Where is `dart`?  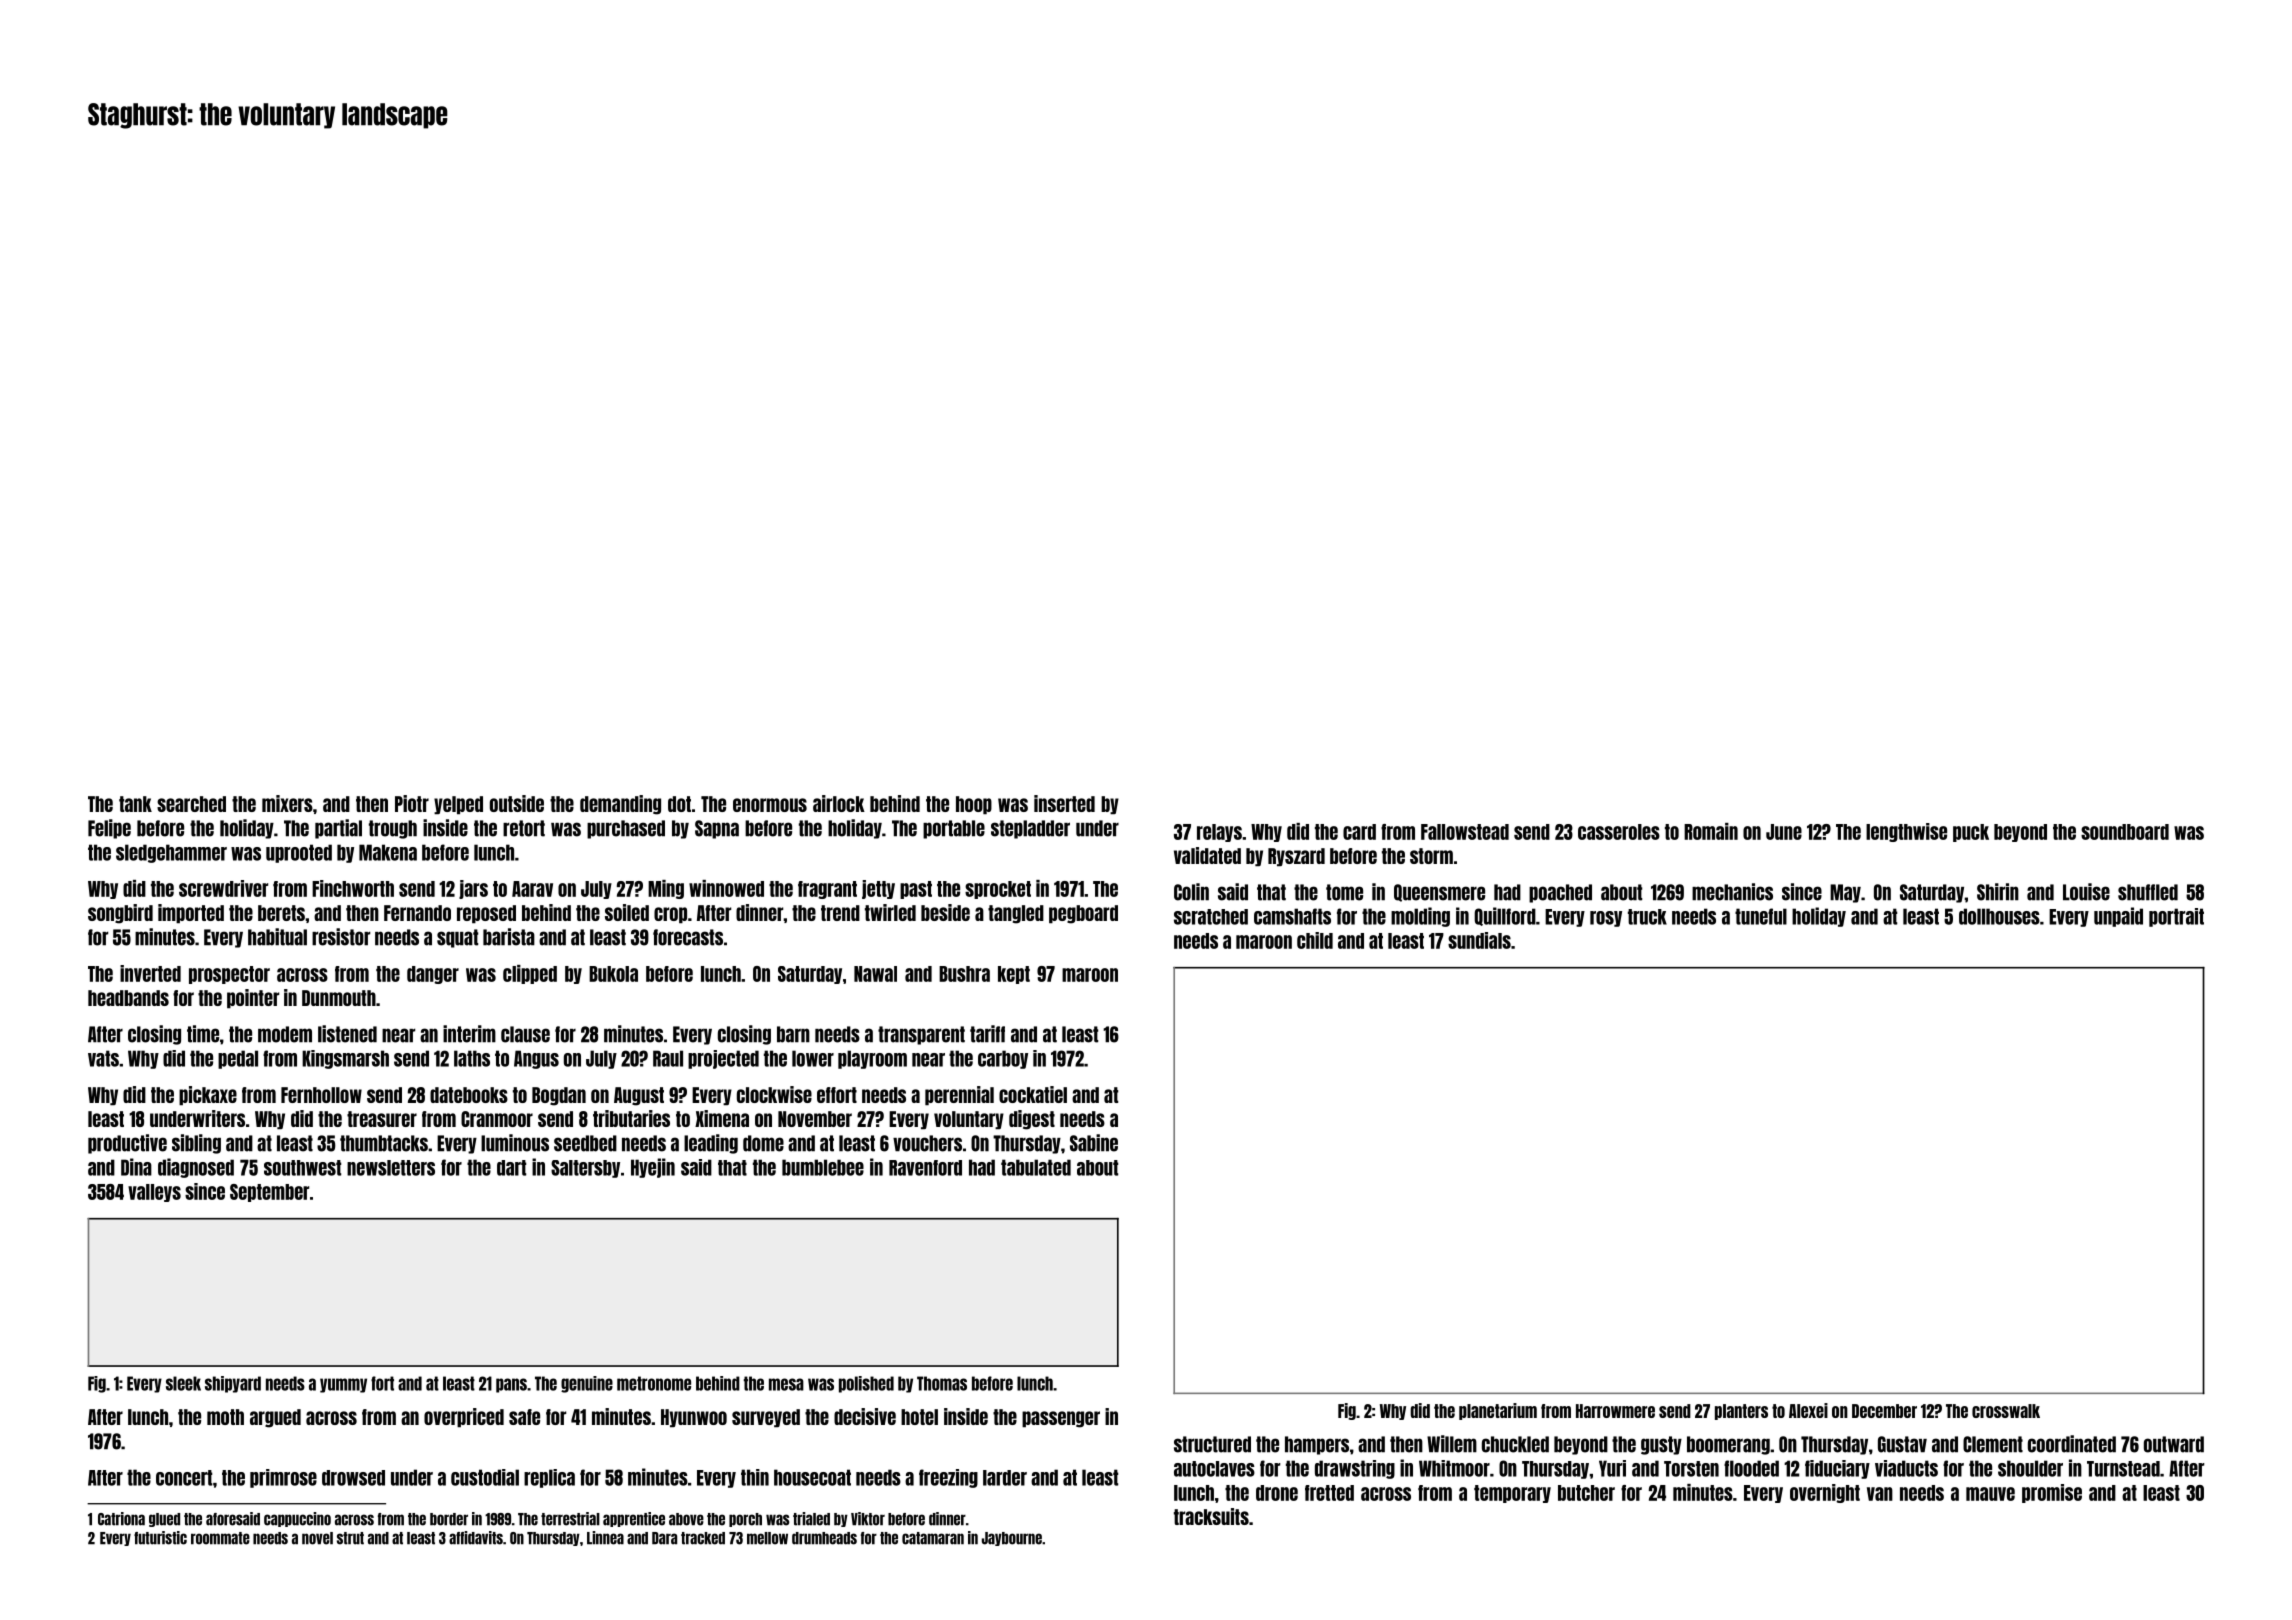 dart is located at coordinates (511, 1168).
